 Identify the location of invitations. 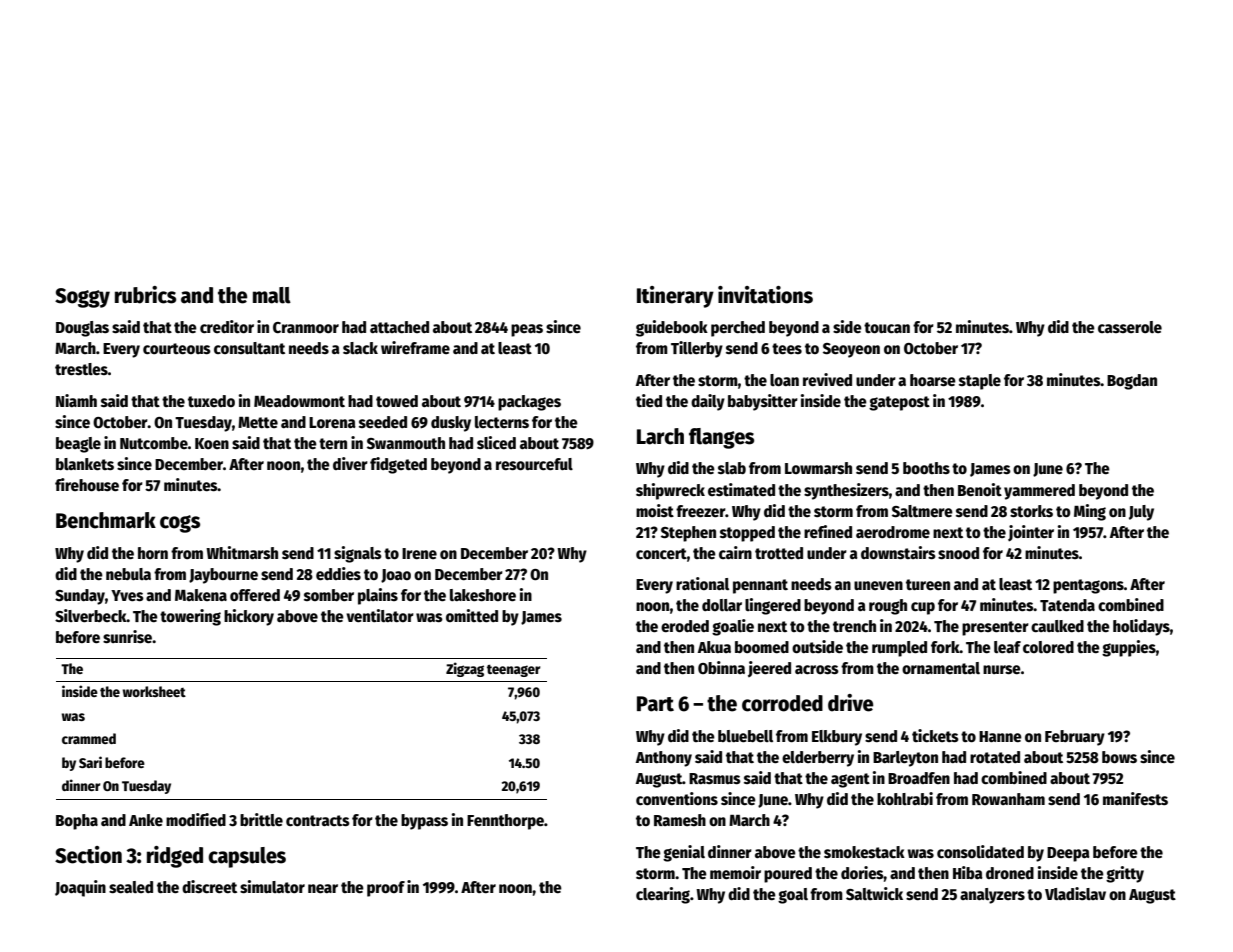
(765, 295).
